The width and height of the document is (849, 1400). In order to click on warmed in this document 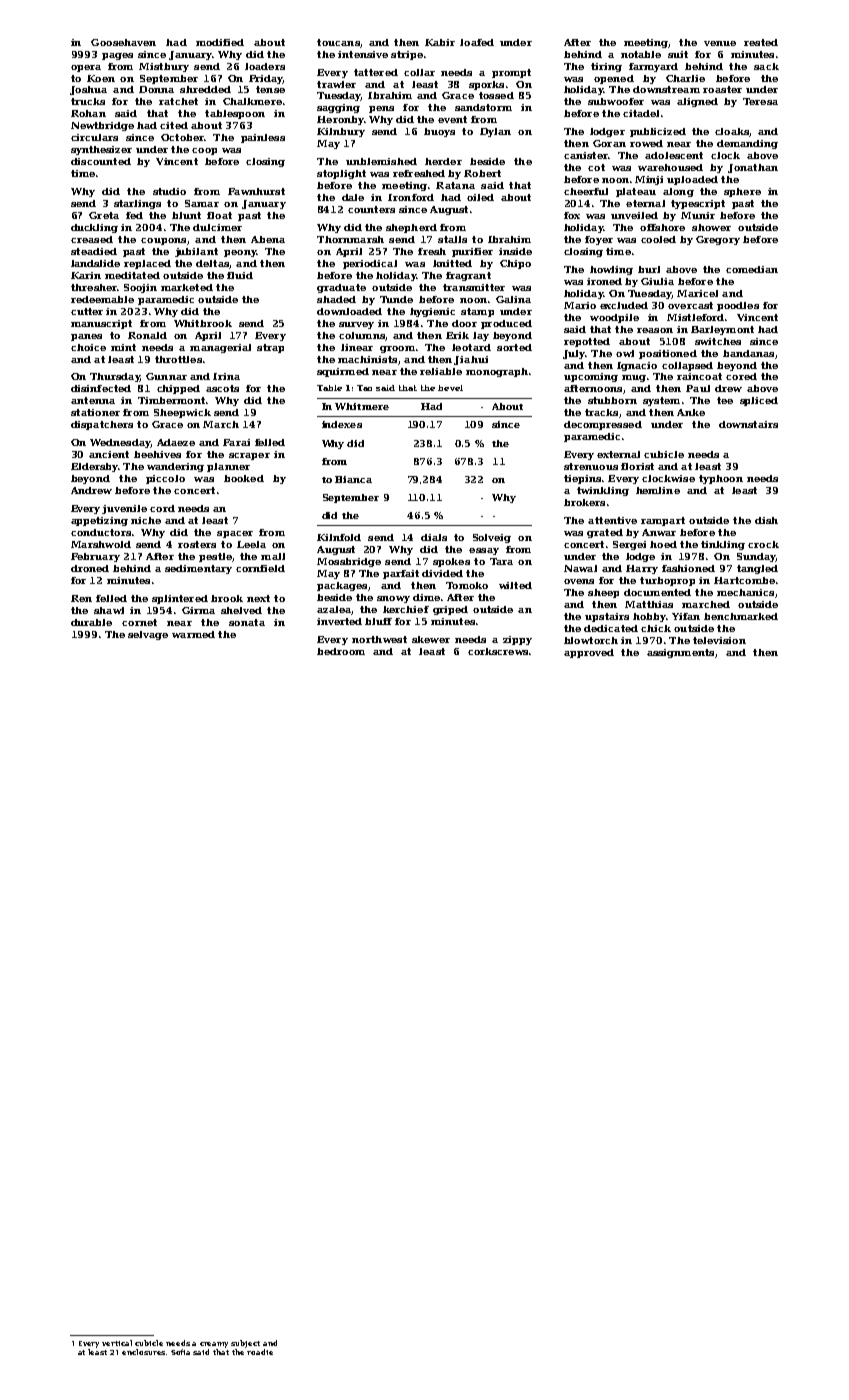, I will do `click(193, 634)`.
